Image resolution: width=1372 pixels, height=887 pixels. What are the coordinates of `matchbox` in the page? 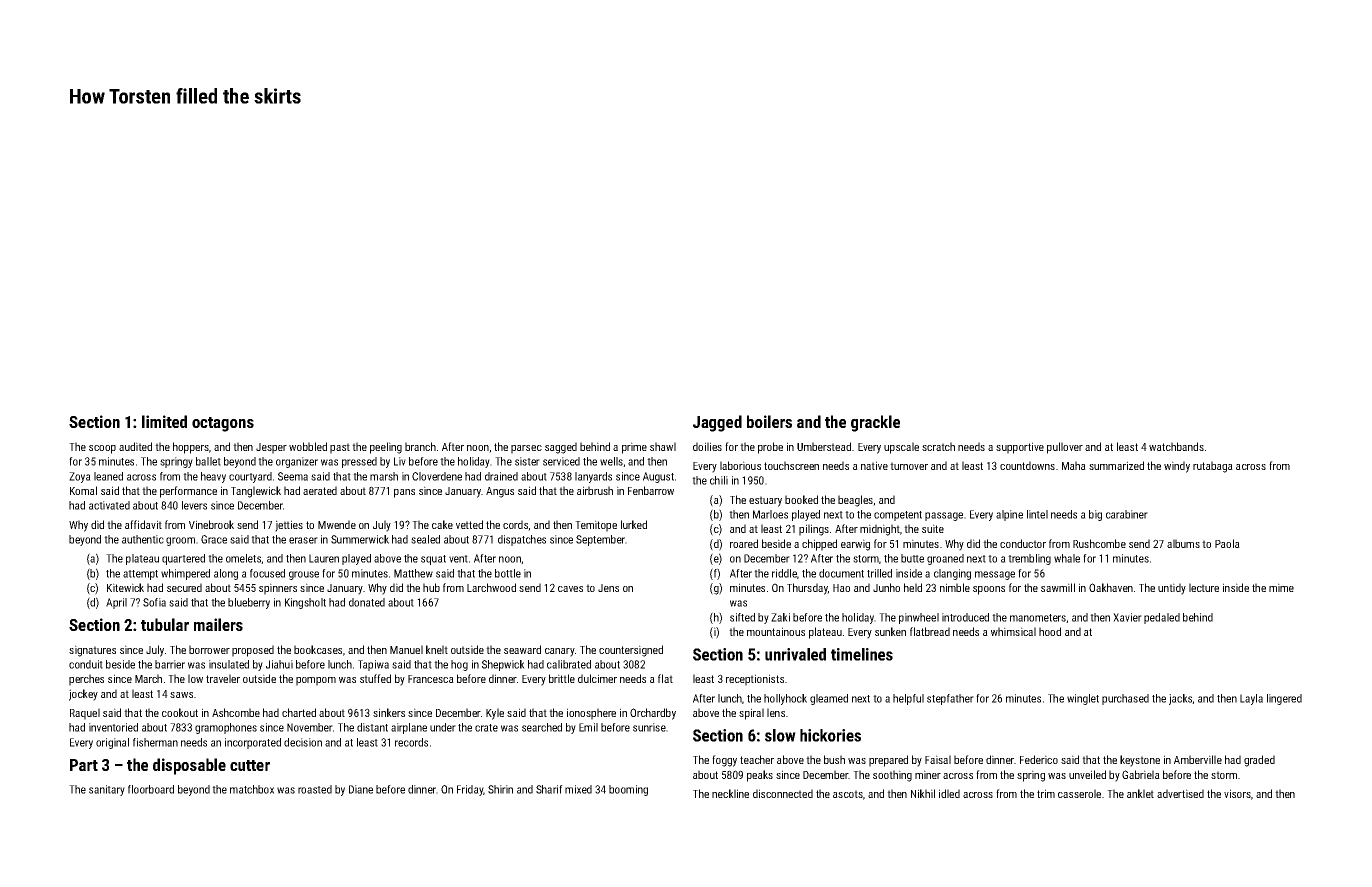 It's located at (252, 789).
